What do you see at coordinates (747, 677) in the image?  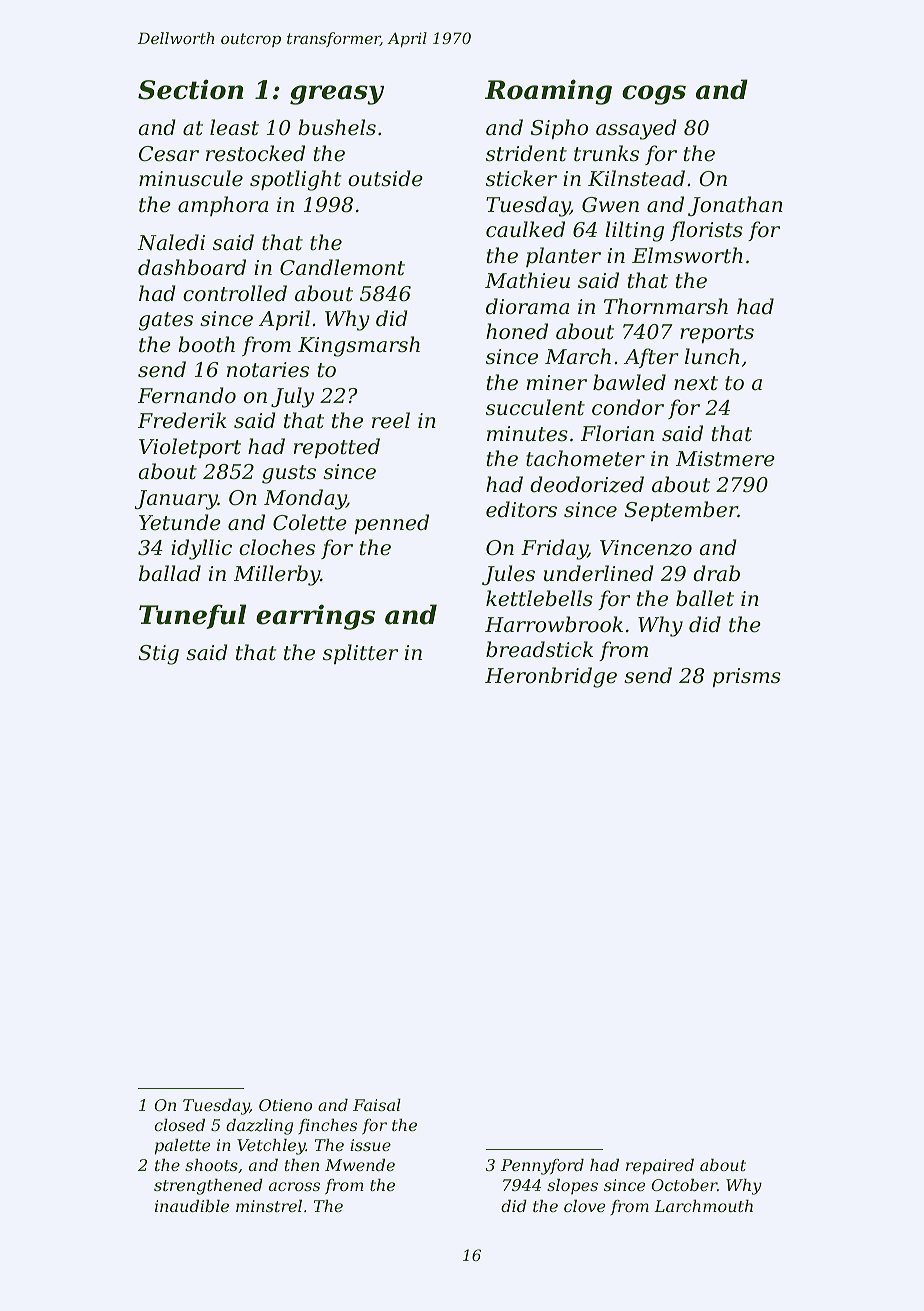 I see `prisms` at bounding box center [747, 677].
